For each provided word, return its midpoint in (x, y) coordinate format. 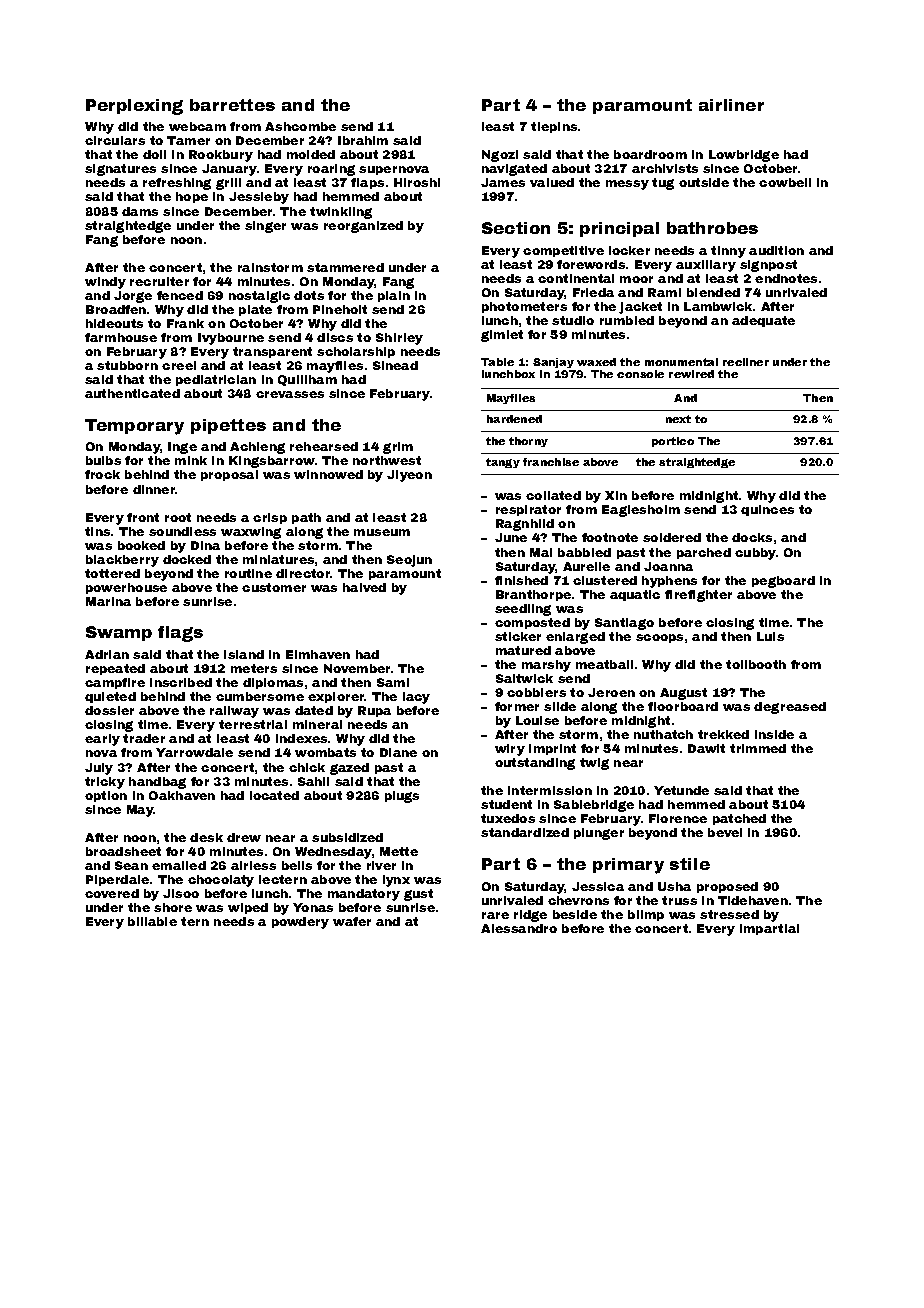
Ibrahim (363, 140)
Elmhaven (318, 654)
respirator (528, 510)
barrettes (232, 105)
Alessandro (519, 928)
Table (497, 362)
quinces (767, 510)
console (640, 374)
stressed (729, 914)
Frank (185, 323)
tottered (112, 573)
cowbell (785, 182)
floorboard (683, 706)
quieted (110, 697)
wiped (248, 908)
